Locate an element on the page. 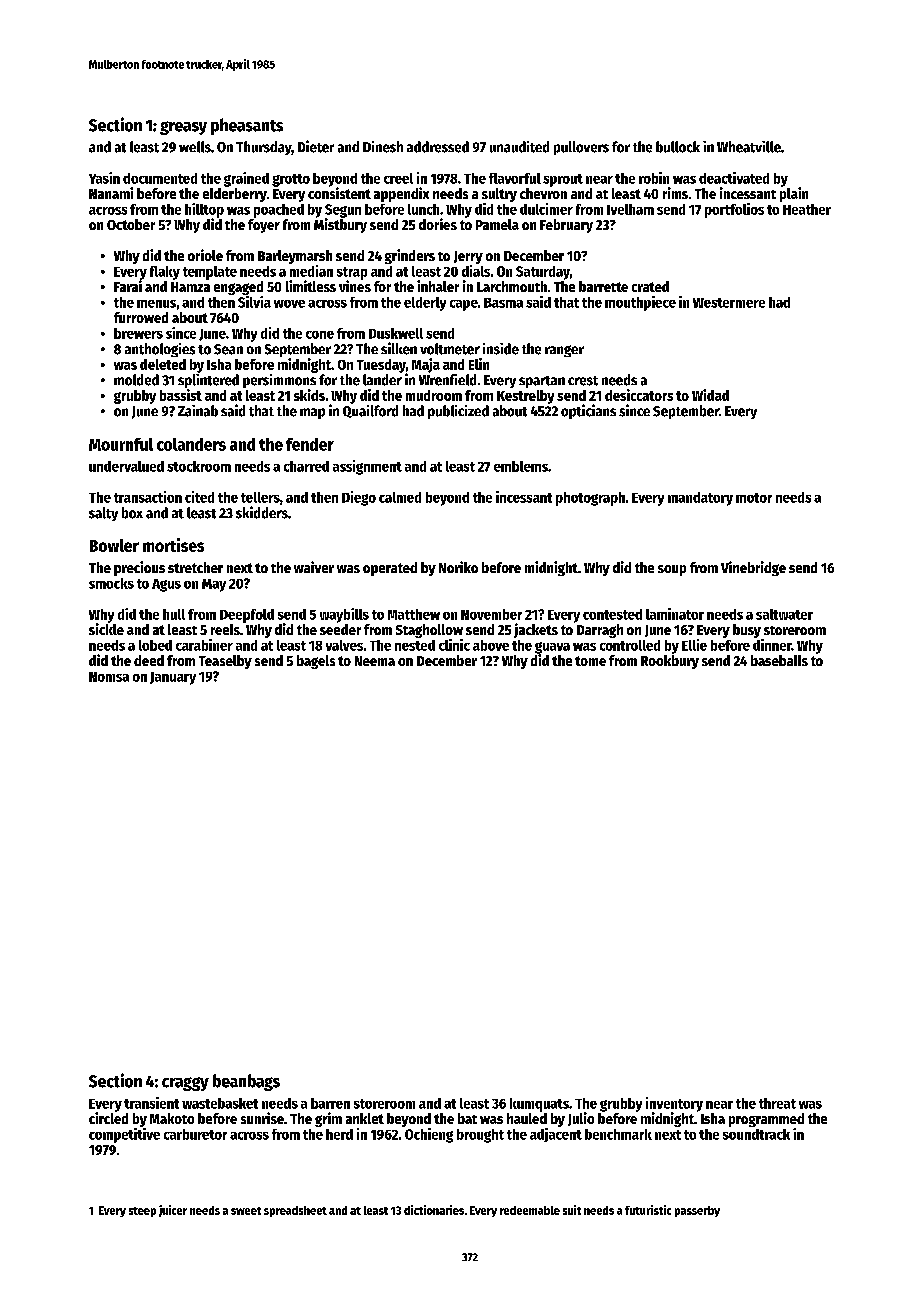  craggy is located at coordinates (185, 1084).
